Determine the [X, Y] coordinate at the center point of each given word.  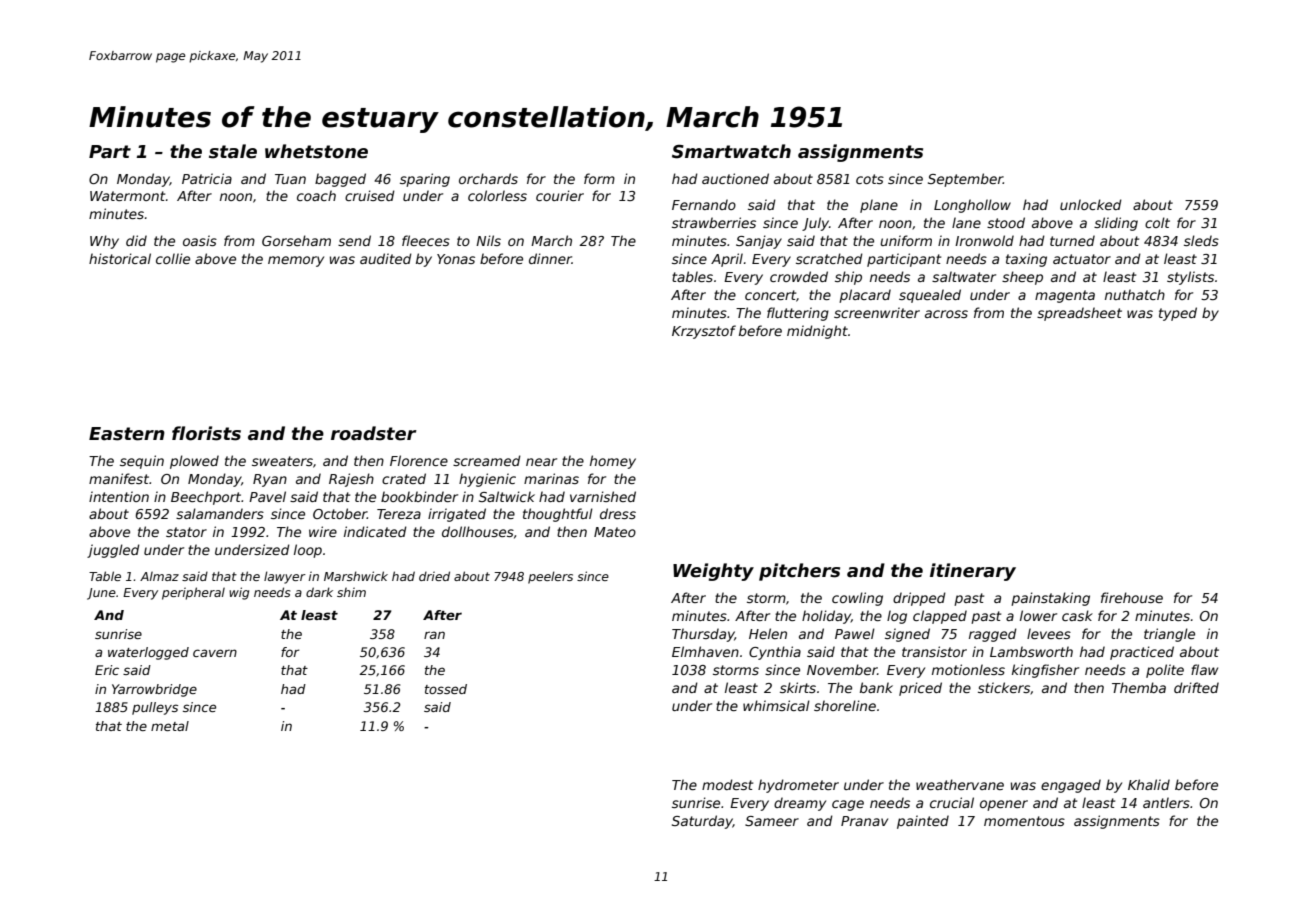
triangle [1169, 635]
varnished [603, 496]
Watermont [127, 196]
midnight [817, 332]
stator [186, 532]
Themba [1139, 687]
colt [1157, 222]
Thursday [703, 635]
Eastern [127, 434]
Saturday [702, 822]
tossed [446, 689]
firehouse [1132, 597]
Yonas [456, 259]
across [946, 314]
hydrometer [798, 786]
